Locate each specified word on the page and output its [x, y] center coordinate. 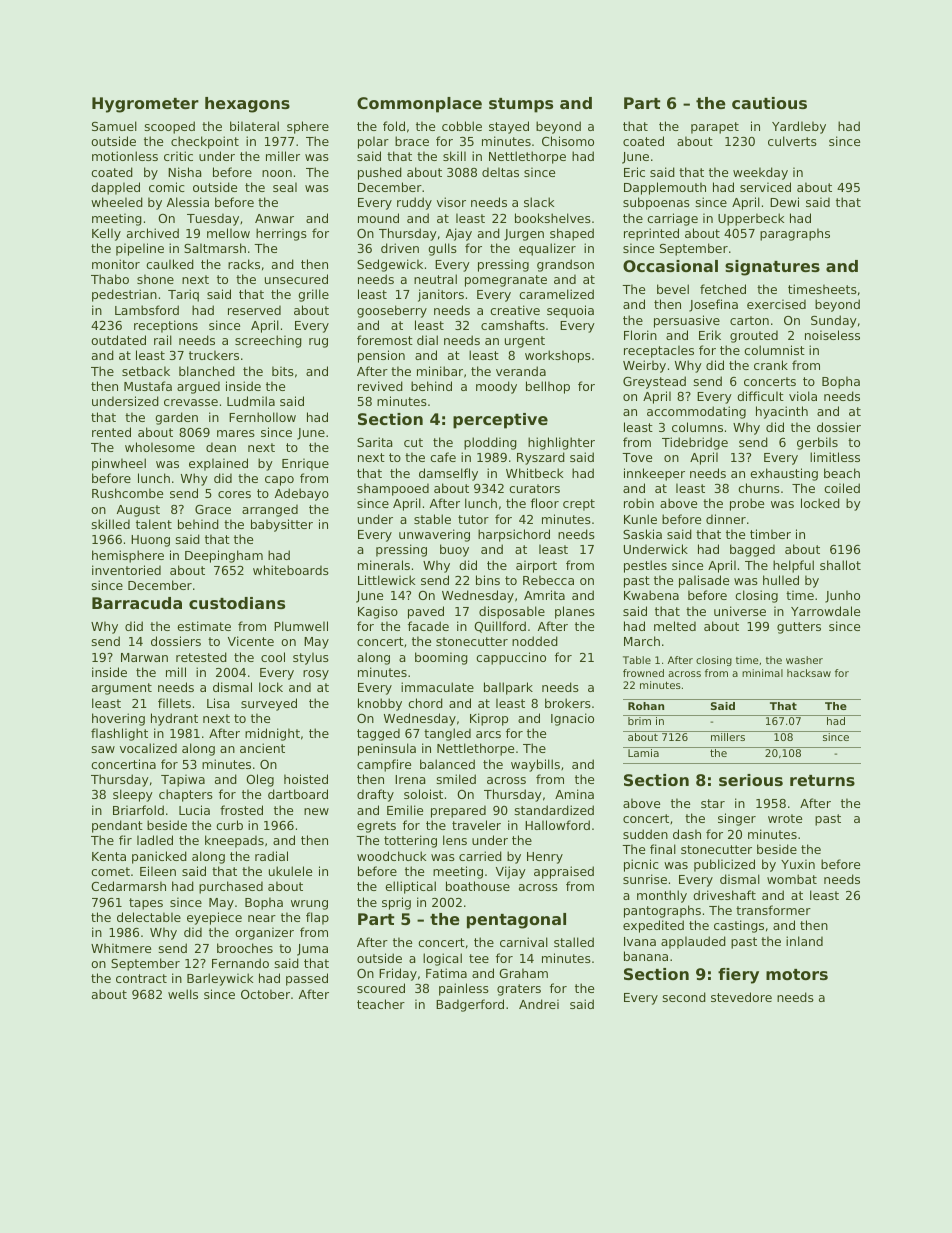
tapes [146, 904]
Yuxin [798, 864]
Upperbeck [751, 219]
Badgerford [470, 1005]
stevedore [741, 997]
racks [244, 264]
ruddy [414, 203]
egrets [376, 827]
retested [201, 657]
